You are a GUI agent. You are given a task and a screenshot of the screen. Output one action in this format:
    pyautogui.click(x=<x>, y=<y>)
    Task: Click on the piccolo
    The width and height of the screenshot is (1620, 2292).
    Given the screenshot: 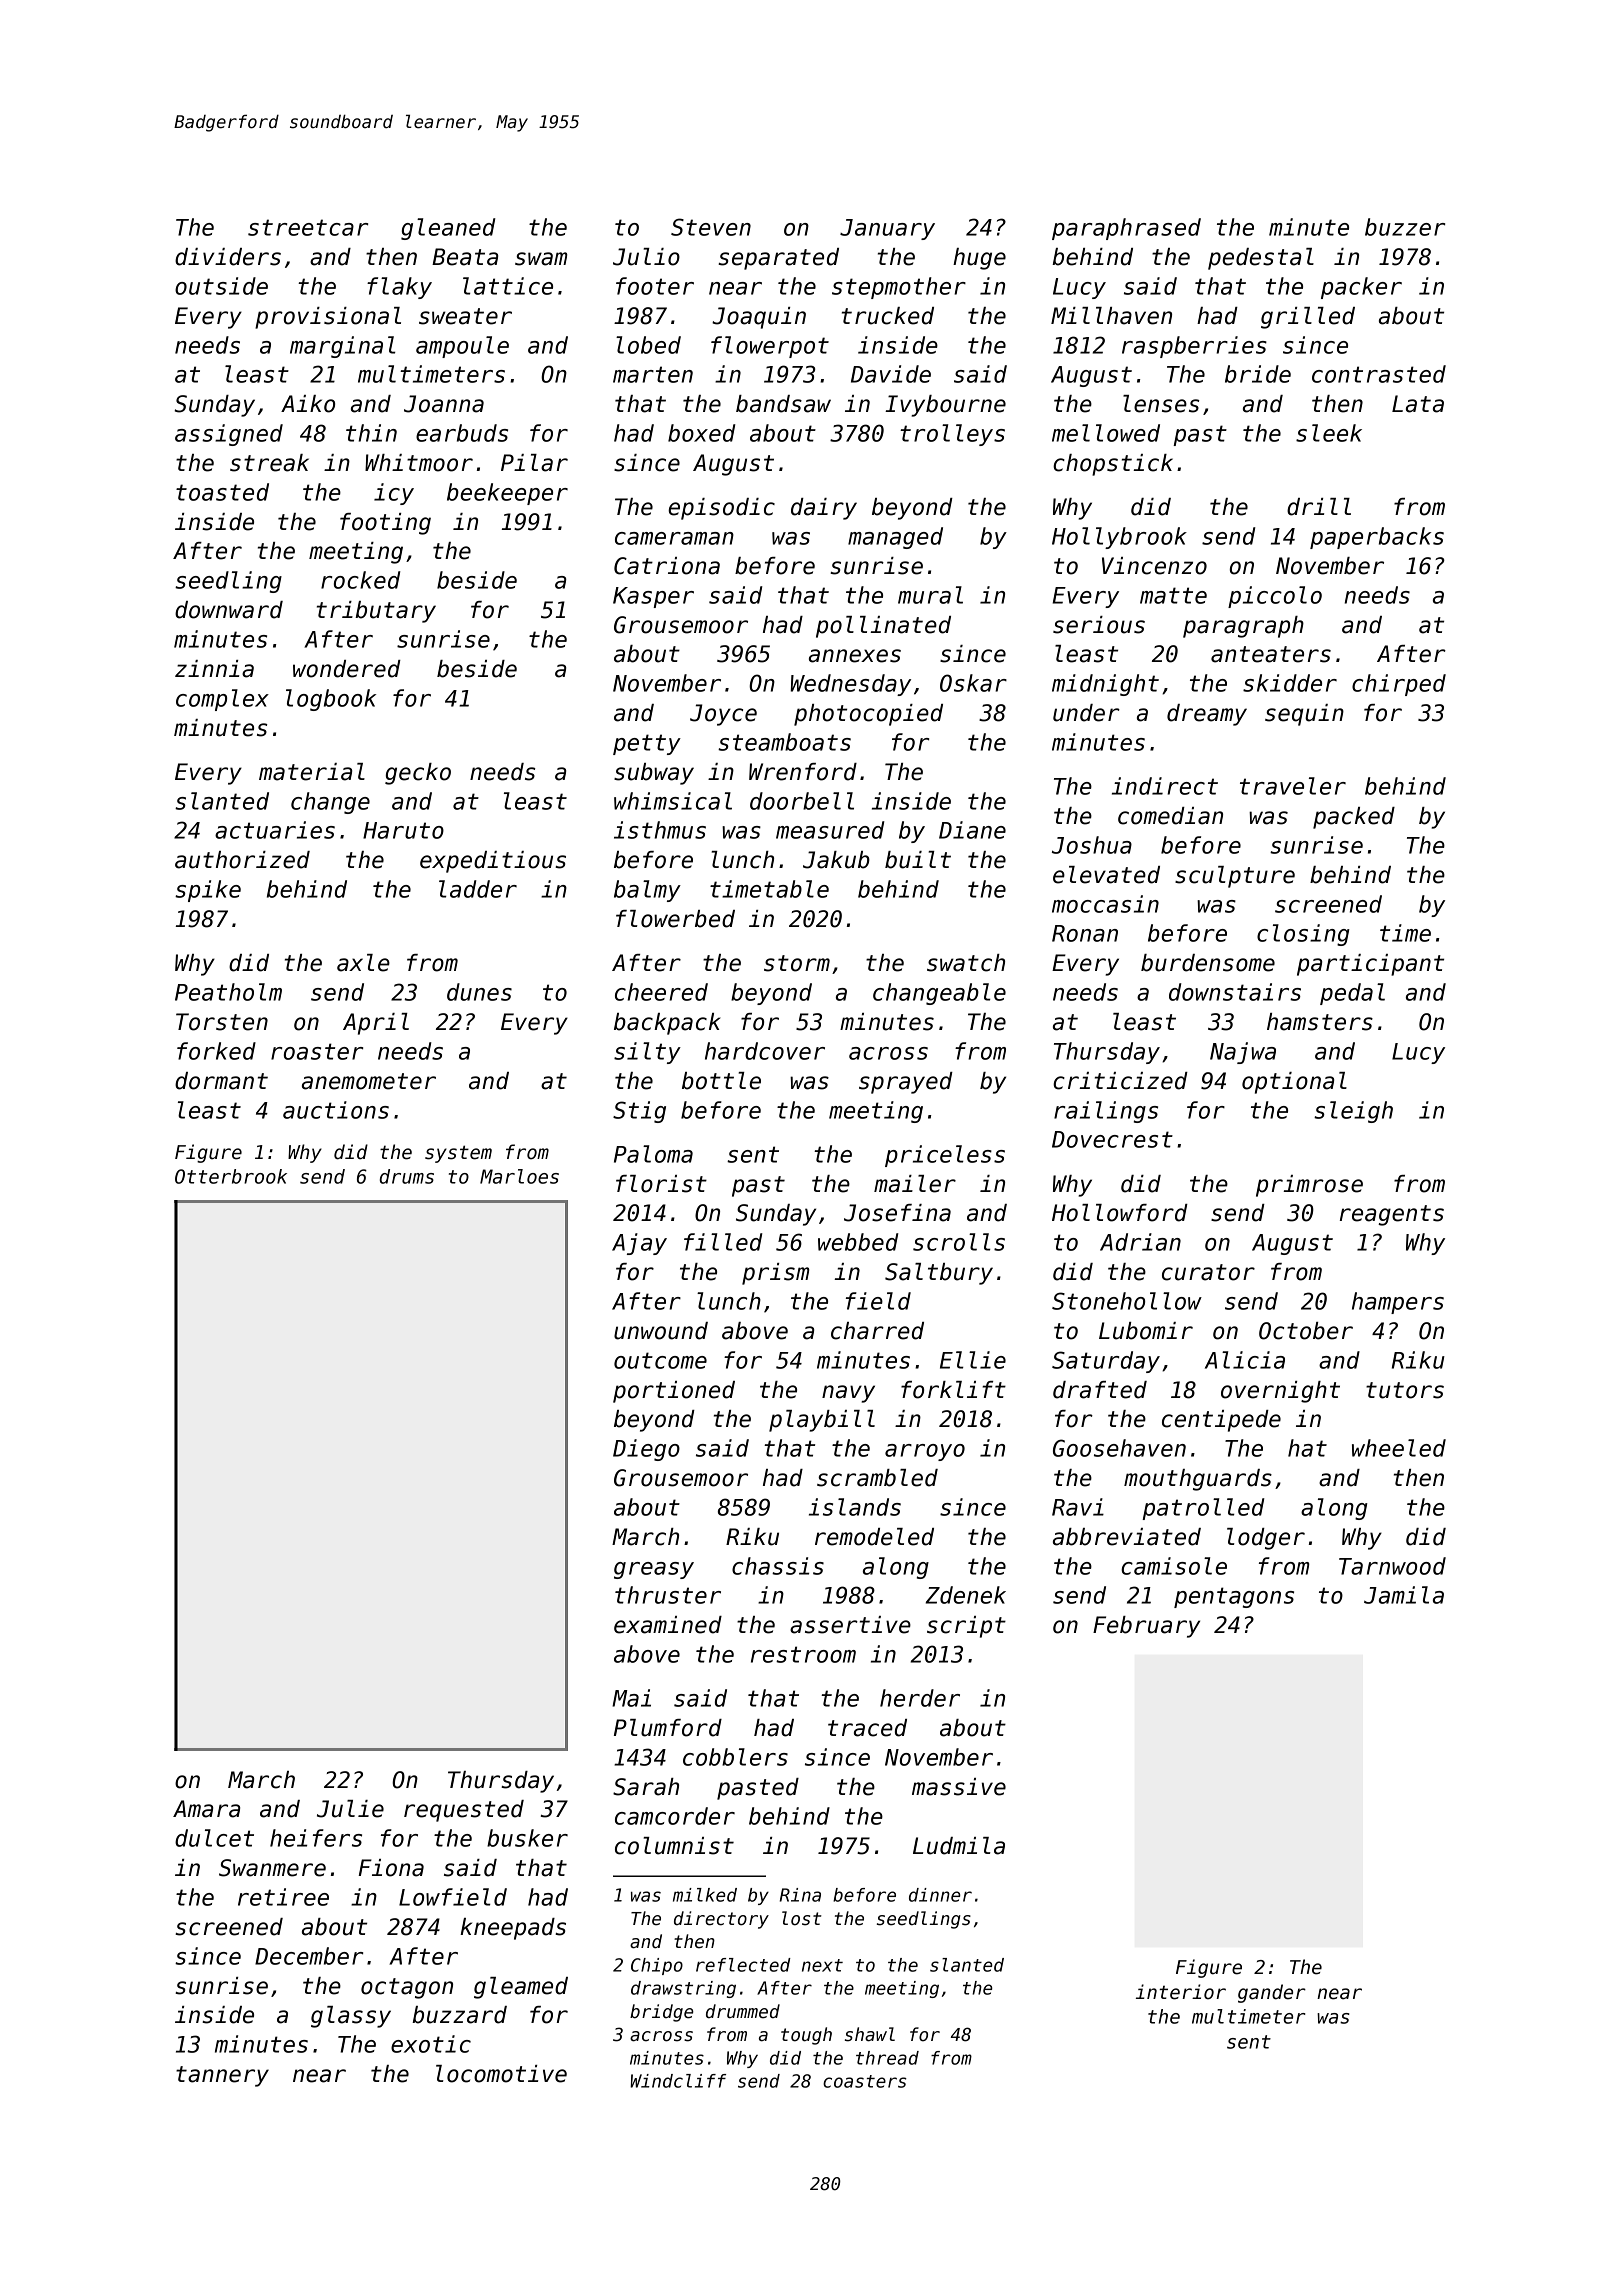 What is the action you would take?
    pyautogui.click(x=1275, y=597)
